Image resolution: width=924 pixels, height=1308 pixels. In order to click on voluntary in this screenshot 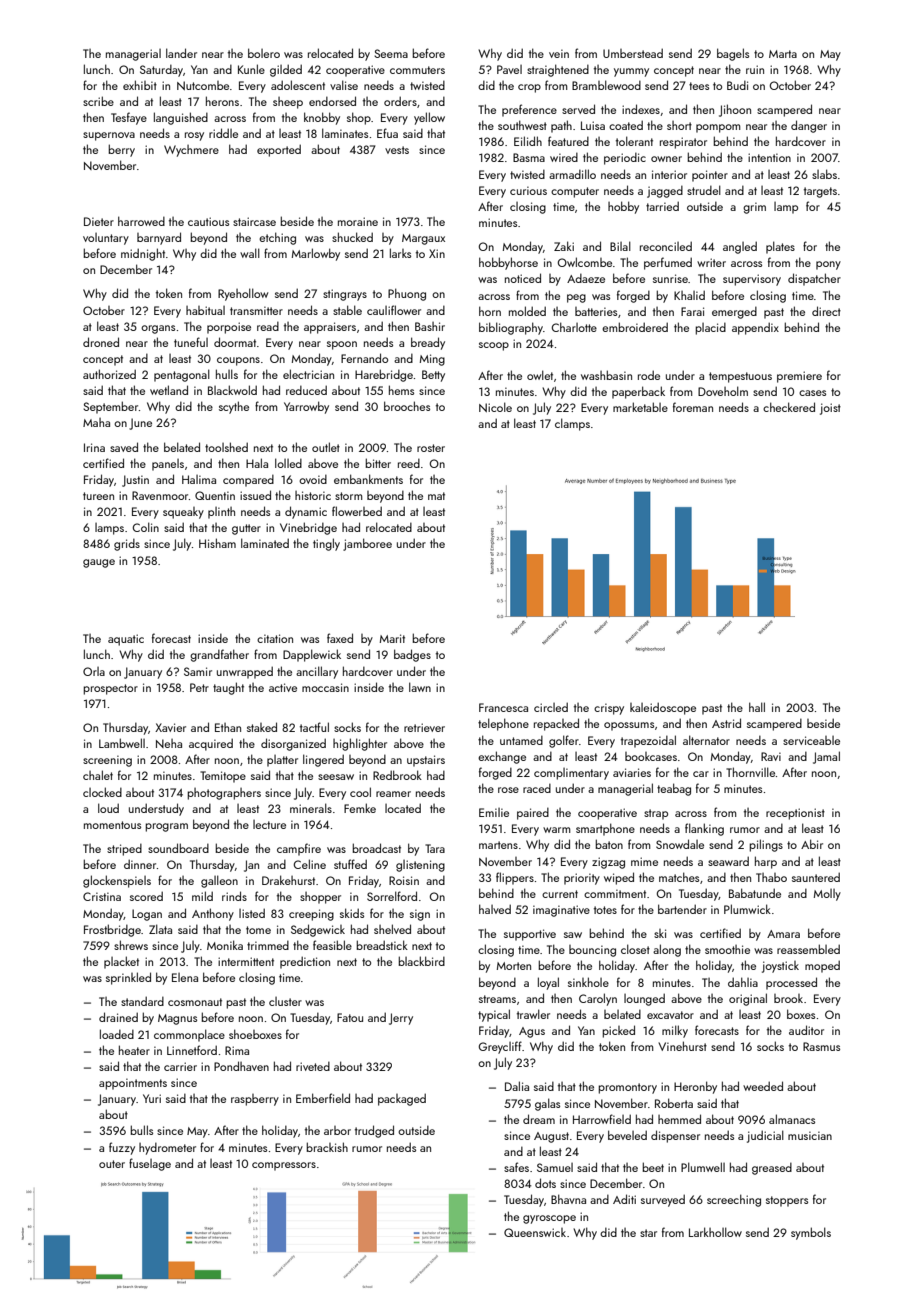, I will do `click(106, 239)`.
